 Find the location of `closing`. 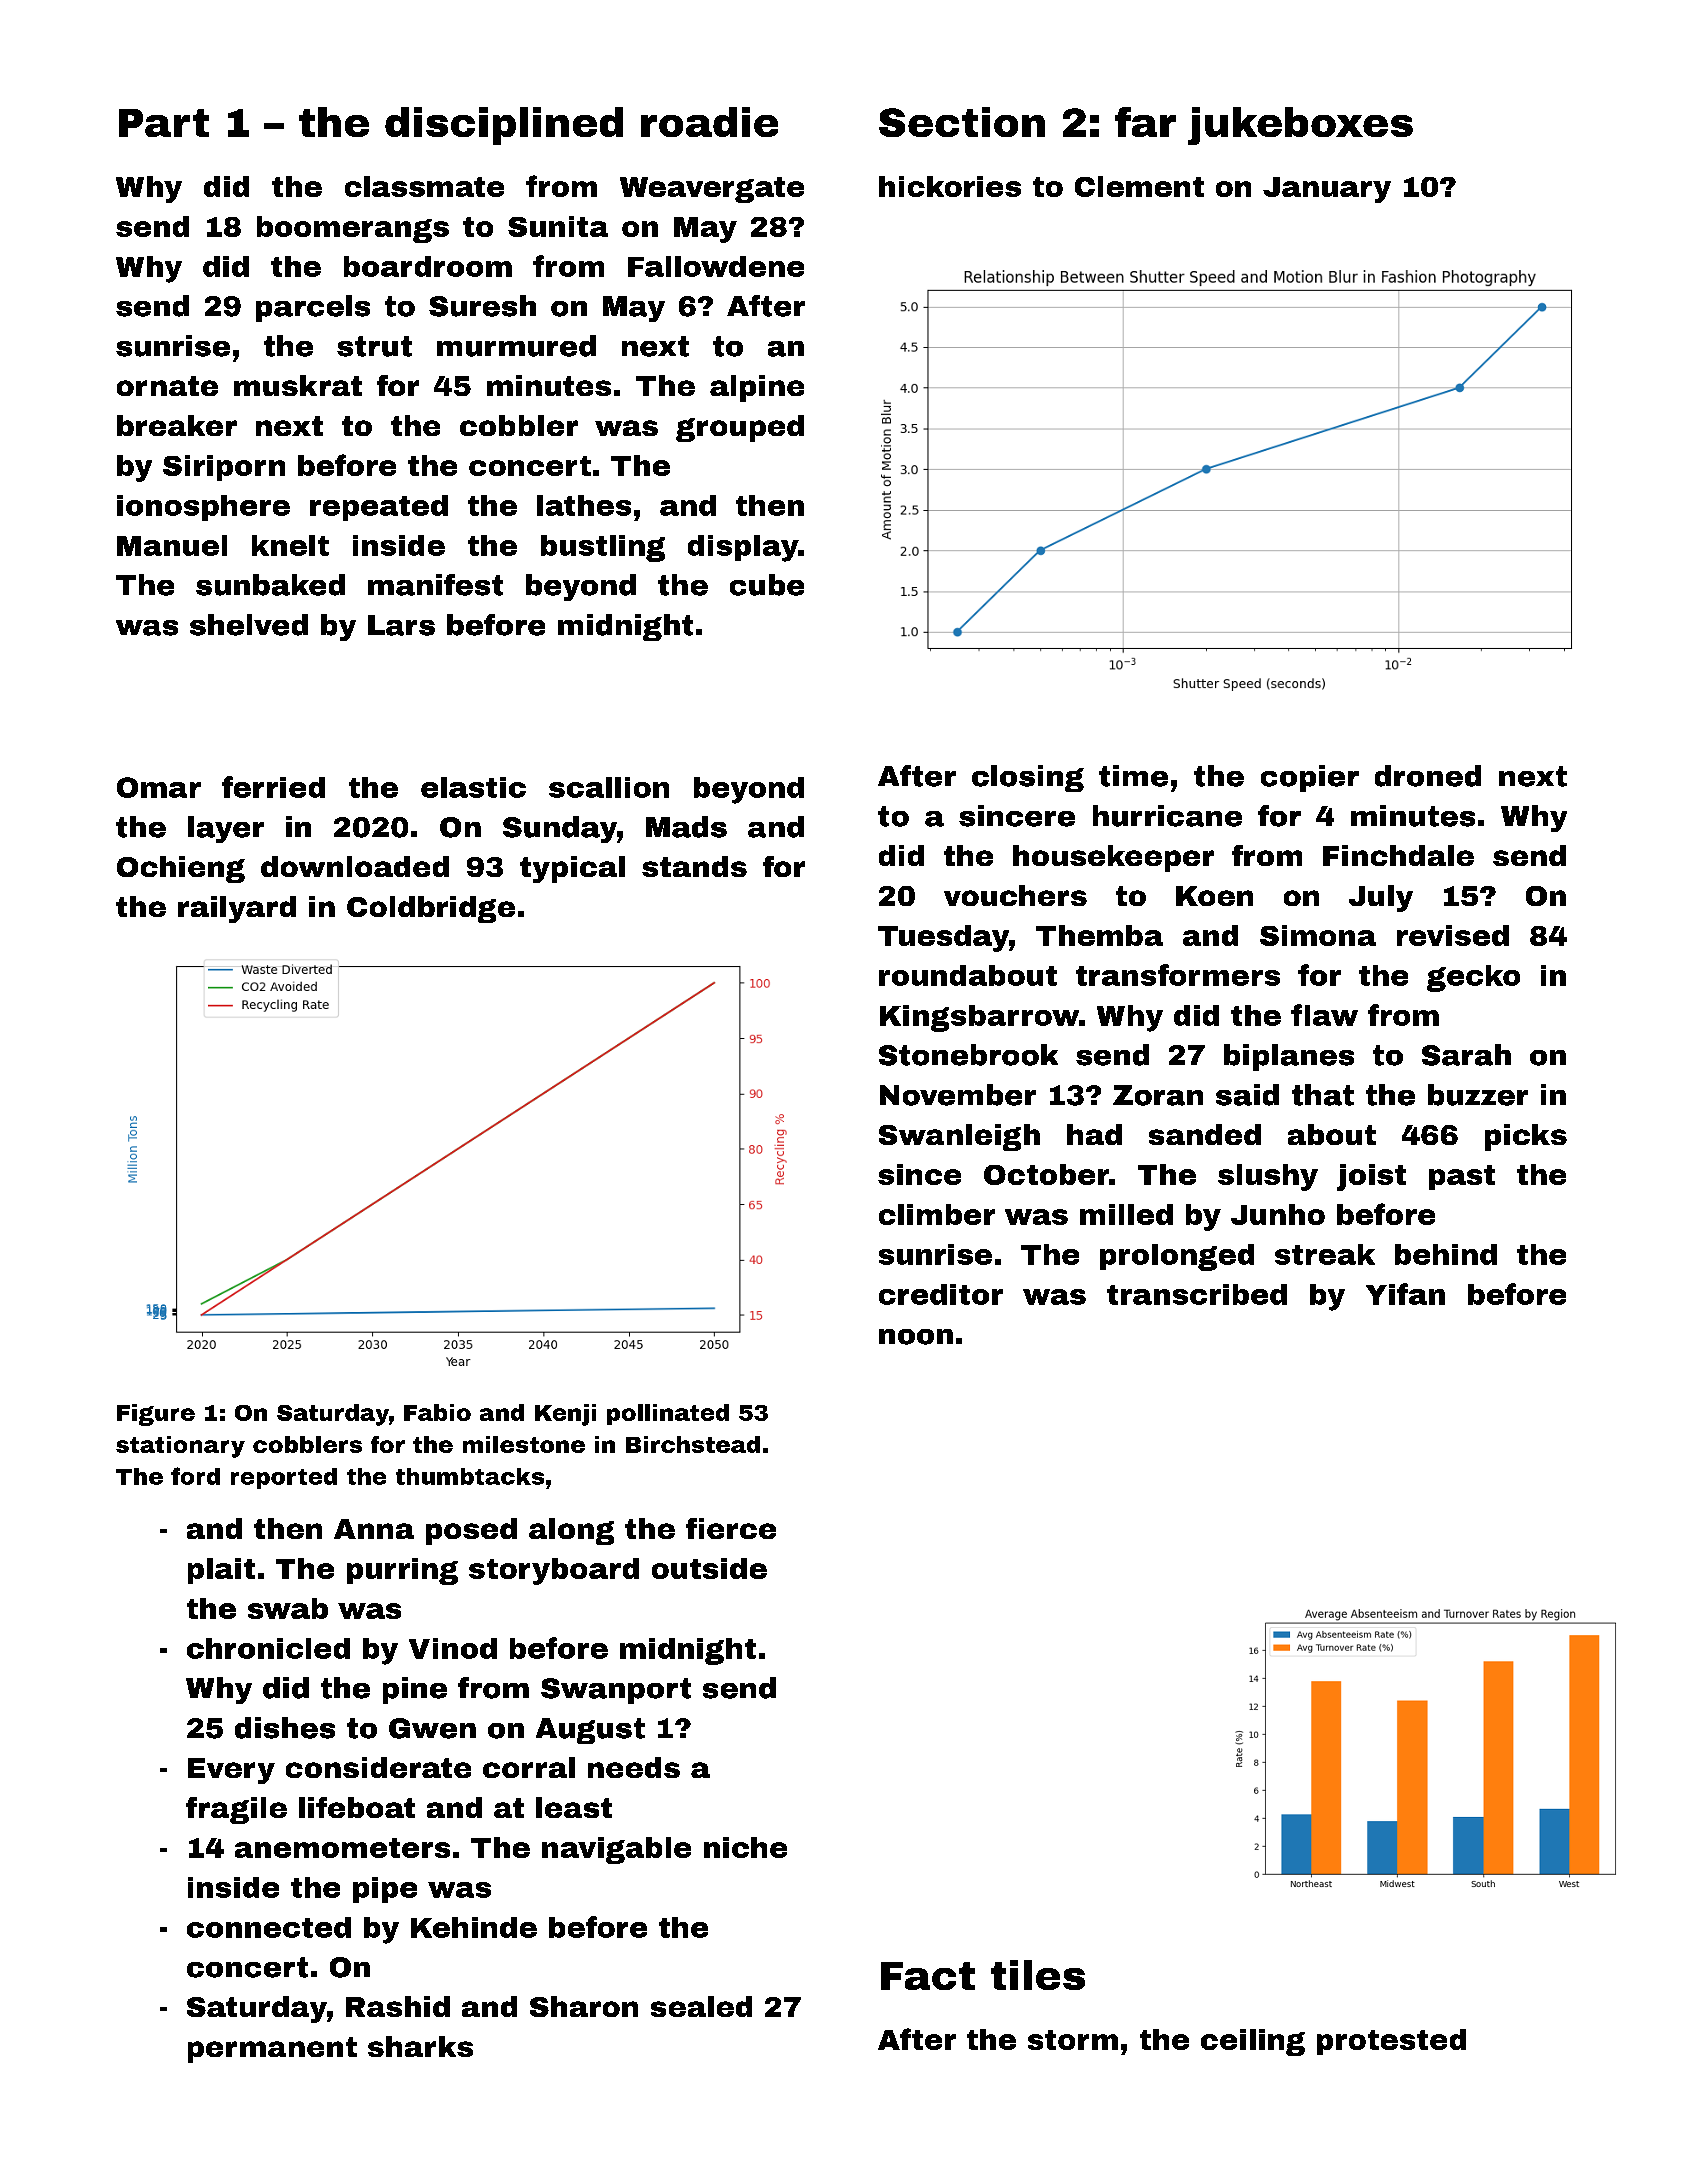

closing is located at coordinates (1028, 778).
